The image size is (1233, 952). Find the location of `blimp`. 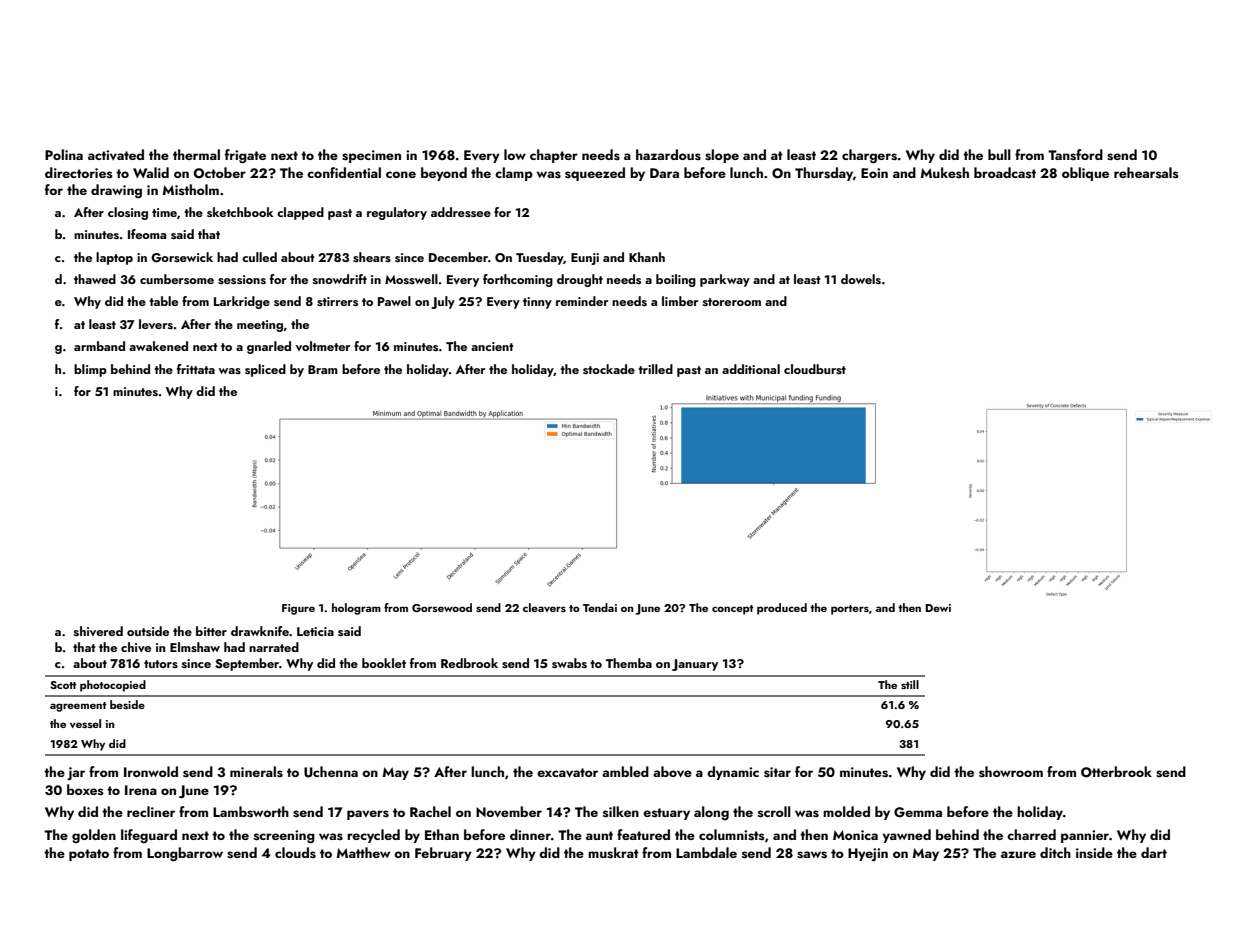

blimp is located at coordinates (90, 370).
